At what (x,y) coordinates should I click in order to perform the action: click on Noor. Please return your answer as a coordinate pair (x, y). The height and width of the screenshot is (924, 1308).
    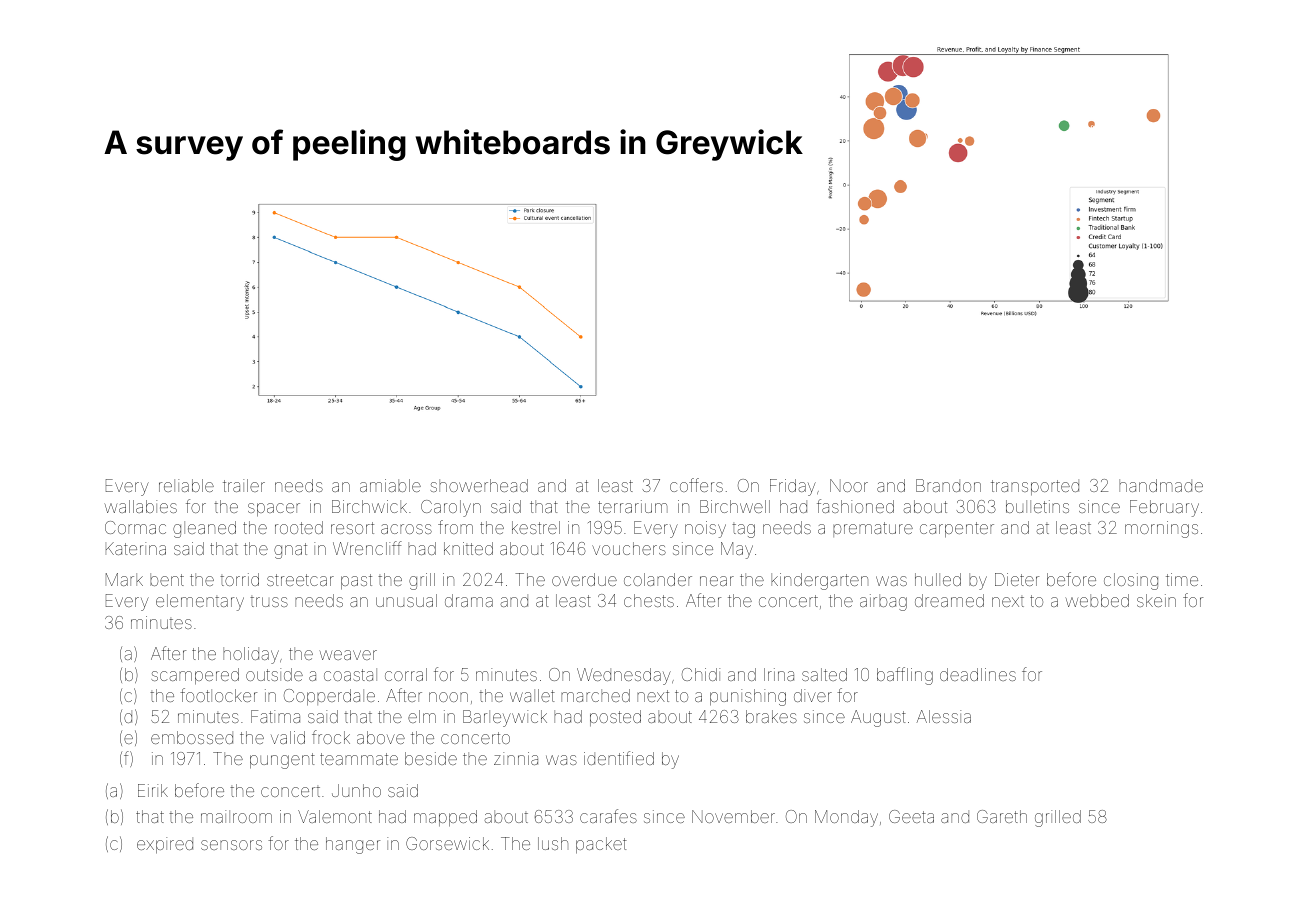
    Looking at the image, I should click on (849, 485).
